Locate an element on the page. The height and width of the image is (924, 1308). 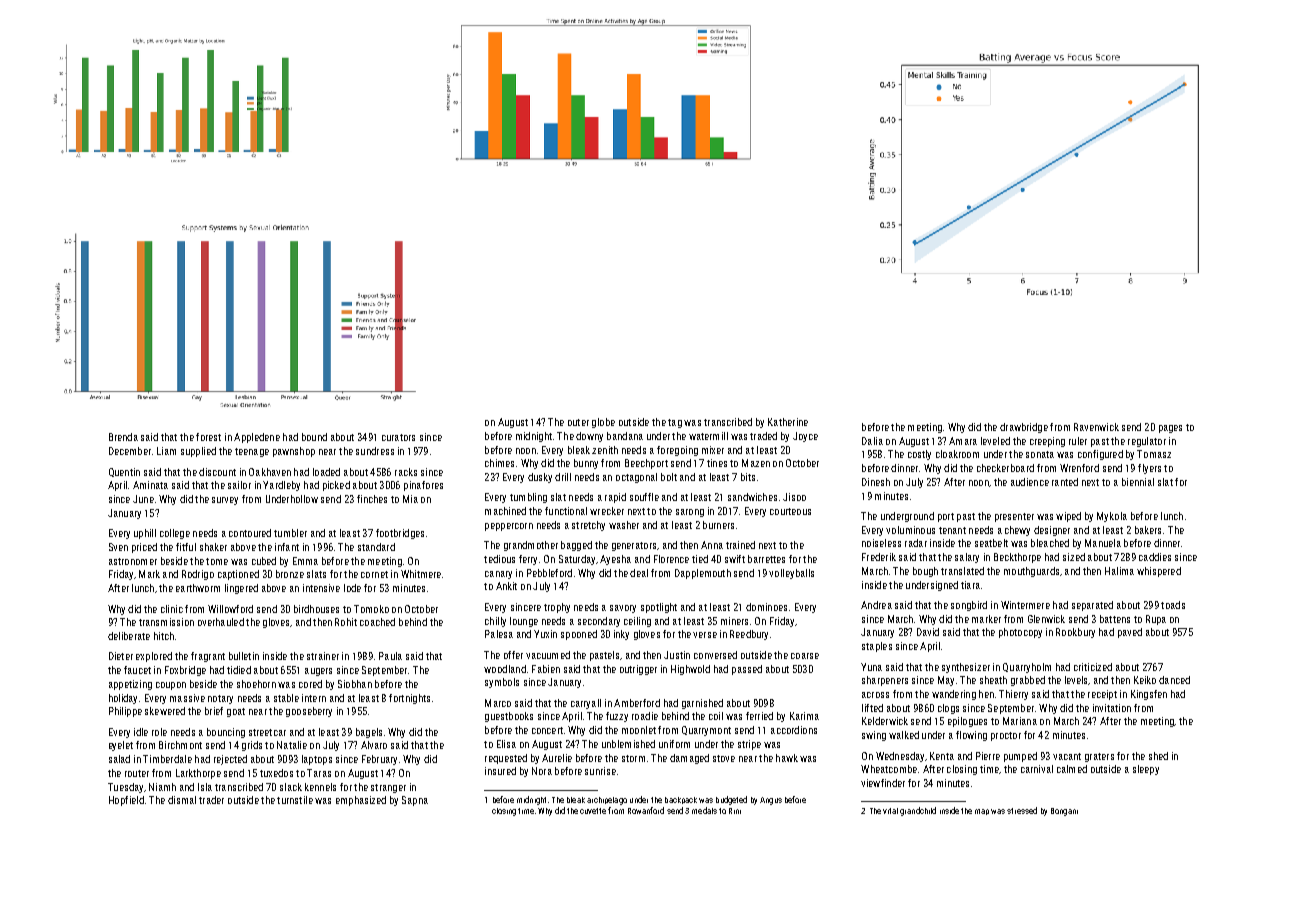
Ravenwick is located at coordinates (1096, 427).
